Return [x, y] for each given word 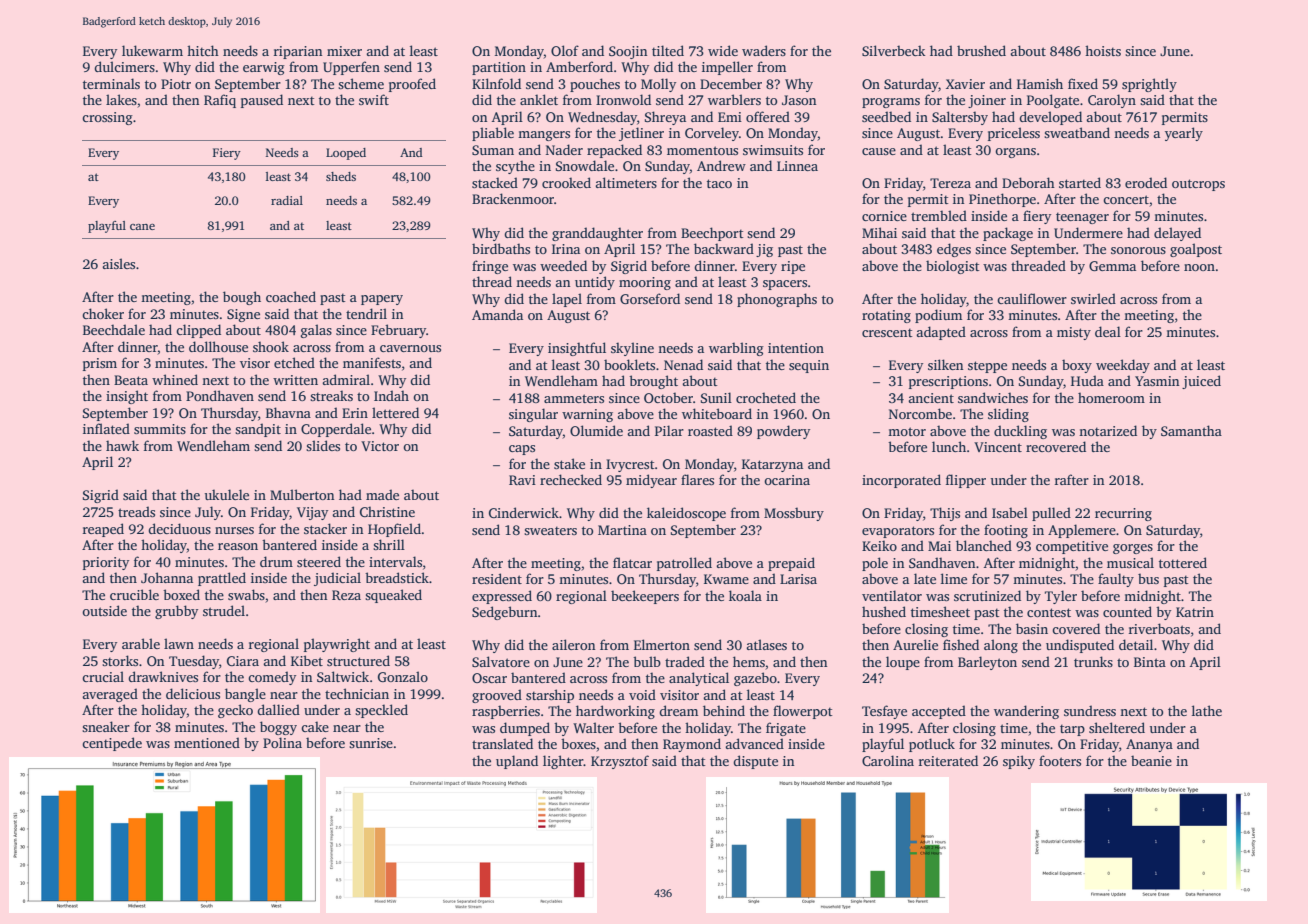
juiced [1201, 382]
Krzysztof [620, 762]
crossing [107, 118]
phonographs [777, 300]
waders [764, 50]
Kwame [726, 579]
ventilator [892, 595]
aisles [118, 263]
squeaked [393, 596]
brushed [981, 50]
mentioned [207, 742]
